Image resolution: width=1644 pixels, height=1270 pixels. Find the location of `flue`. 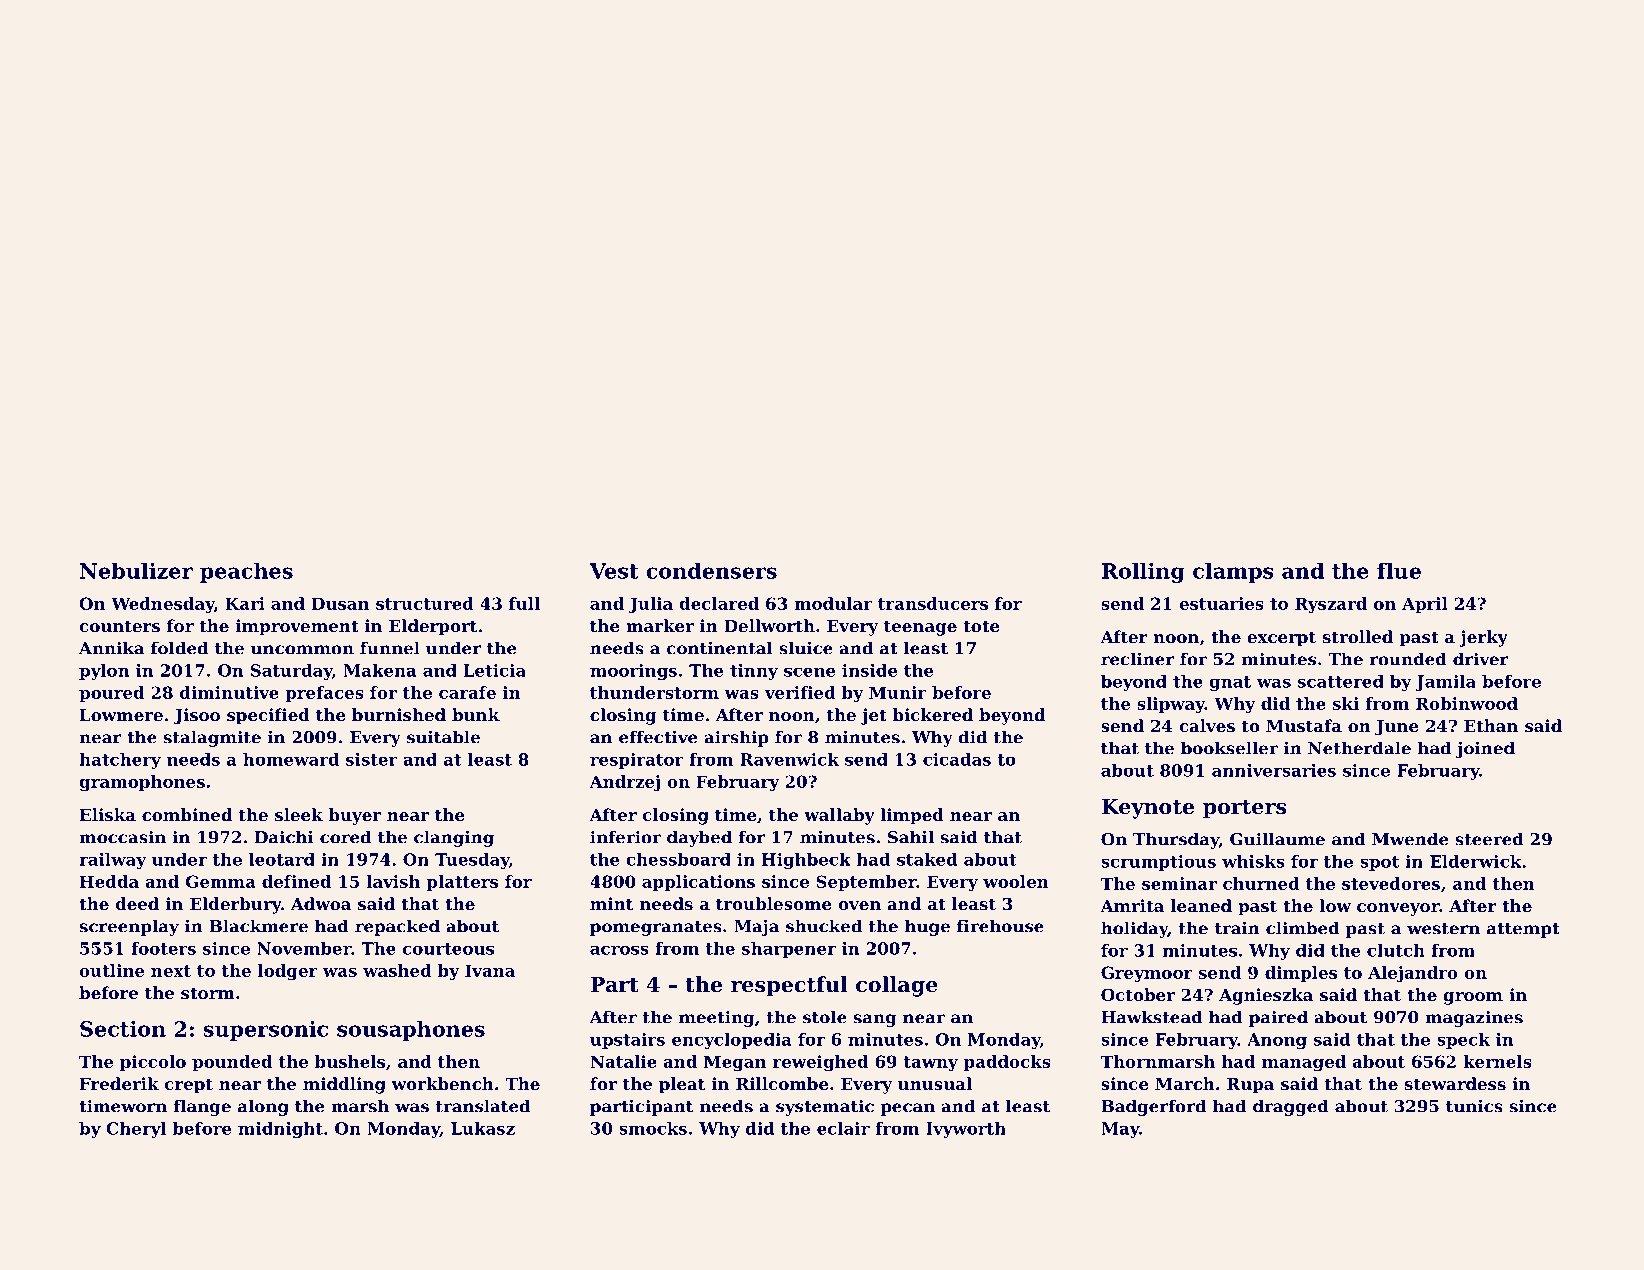

flue is located at coordinates (1399, 570).
